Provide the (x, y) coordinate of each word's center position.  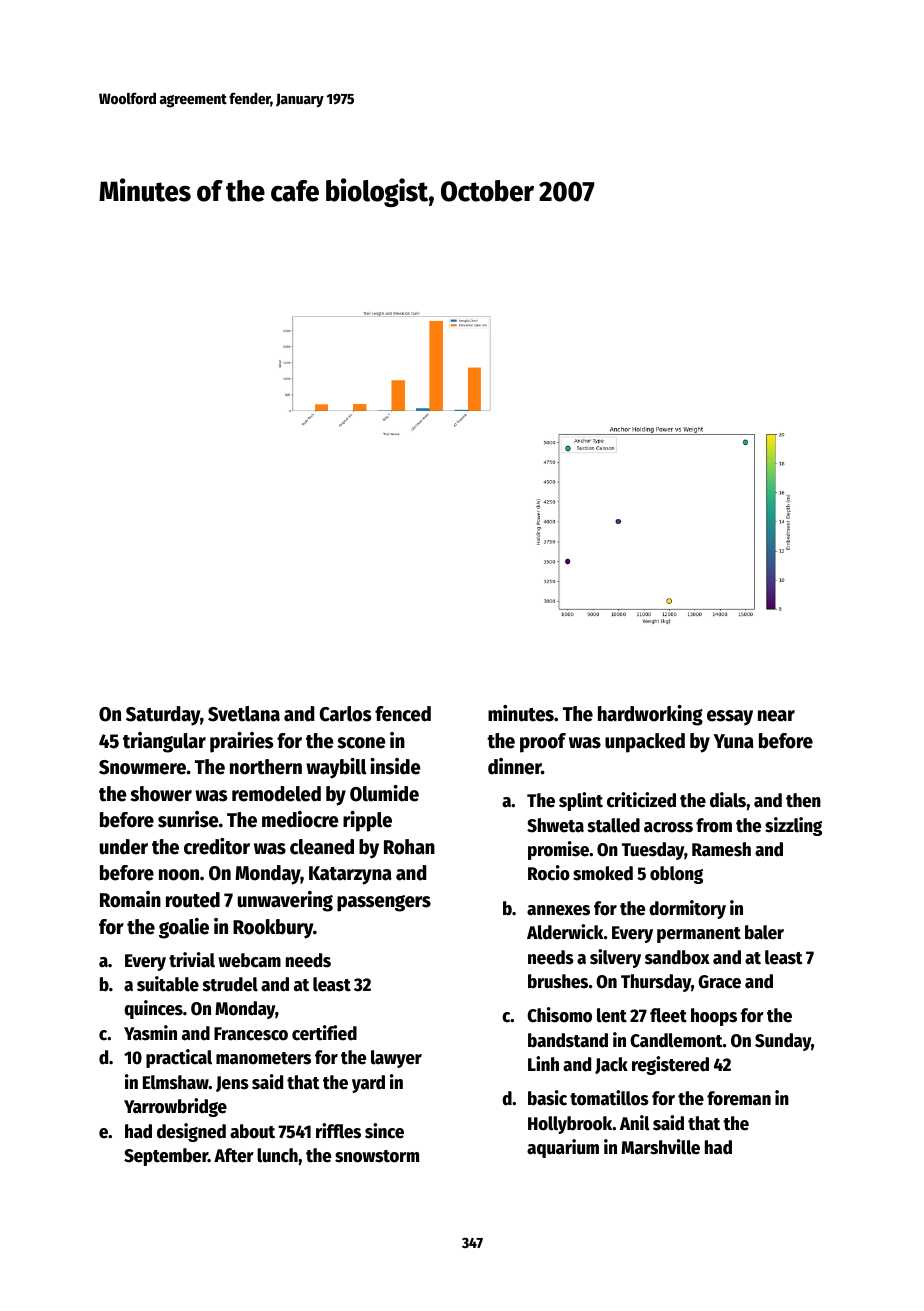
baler (764, 932)
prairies (241, 742)
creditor (217, 846)
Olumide (384, 793)
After (234, 1155)
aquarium (563, 1148)
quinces (153, 1009)
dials (728, 800)
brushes (558, 981)
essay (730, 718)
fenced (403, 714)
